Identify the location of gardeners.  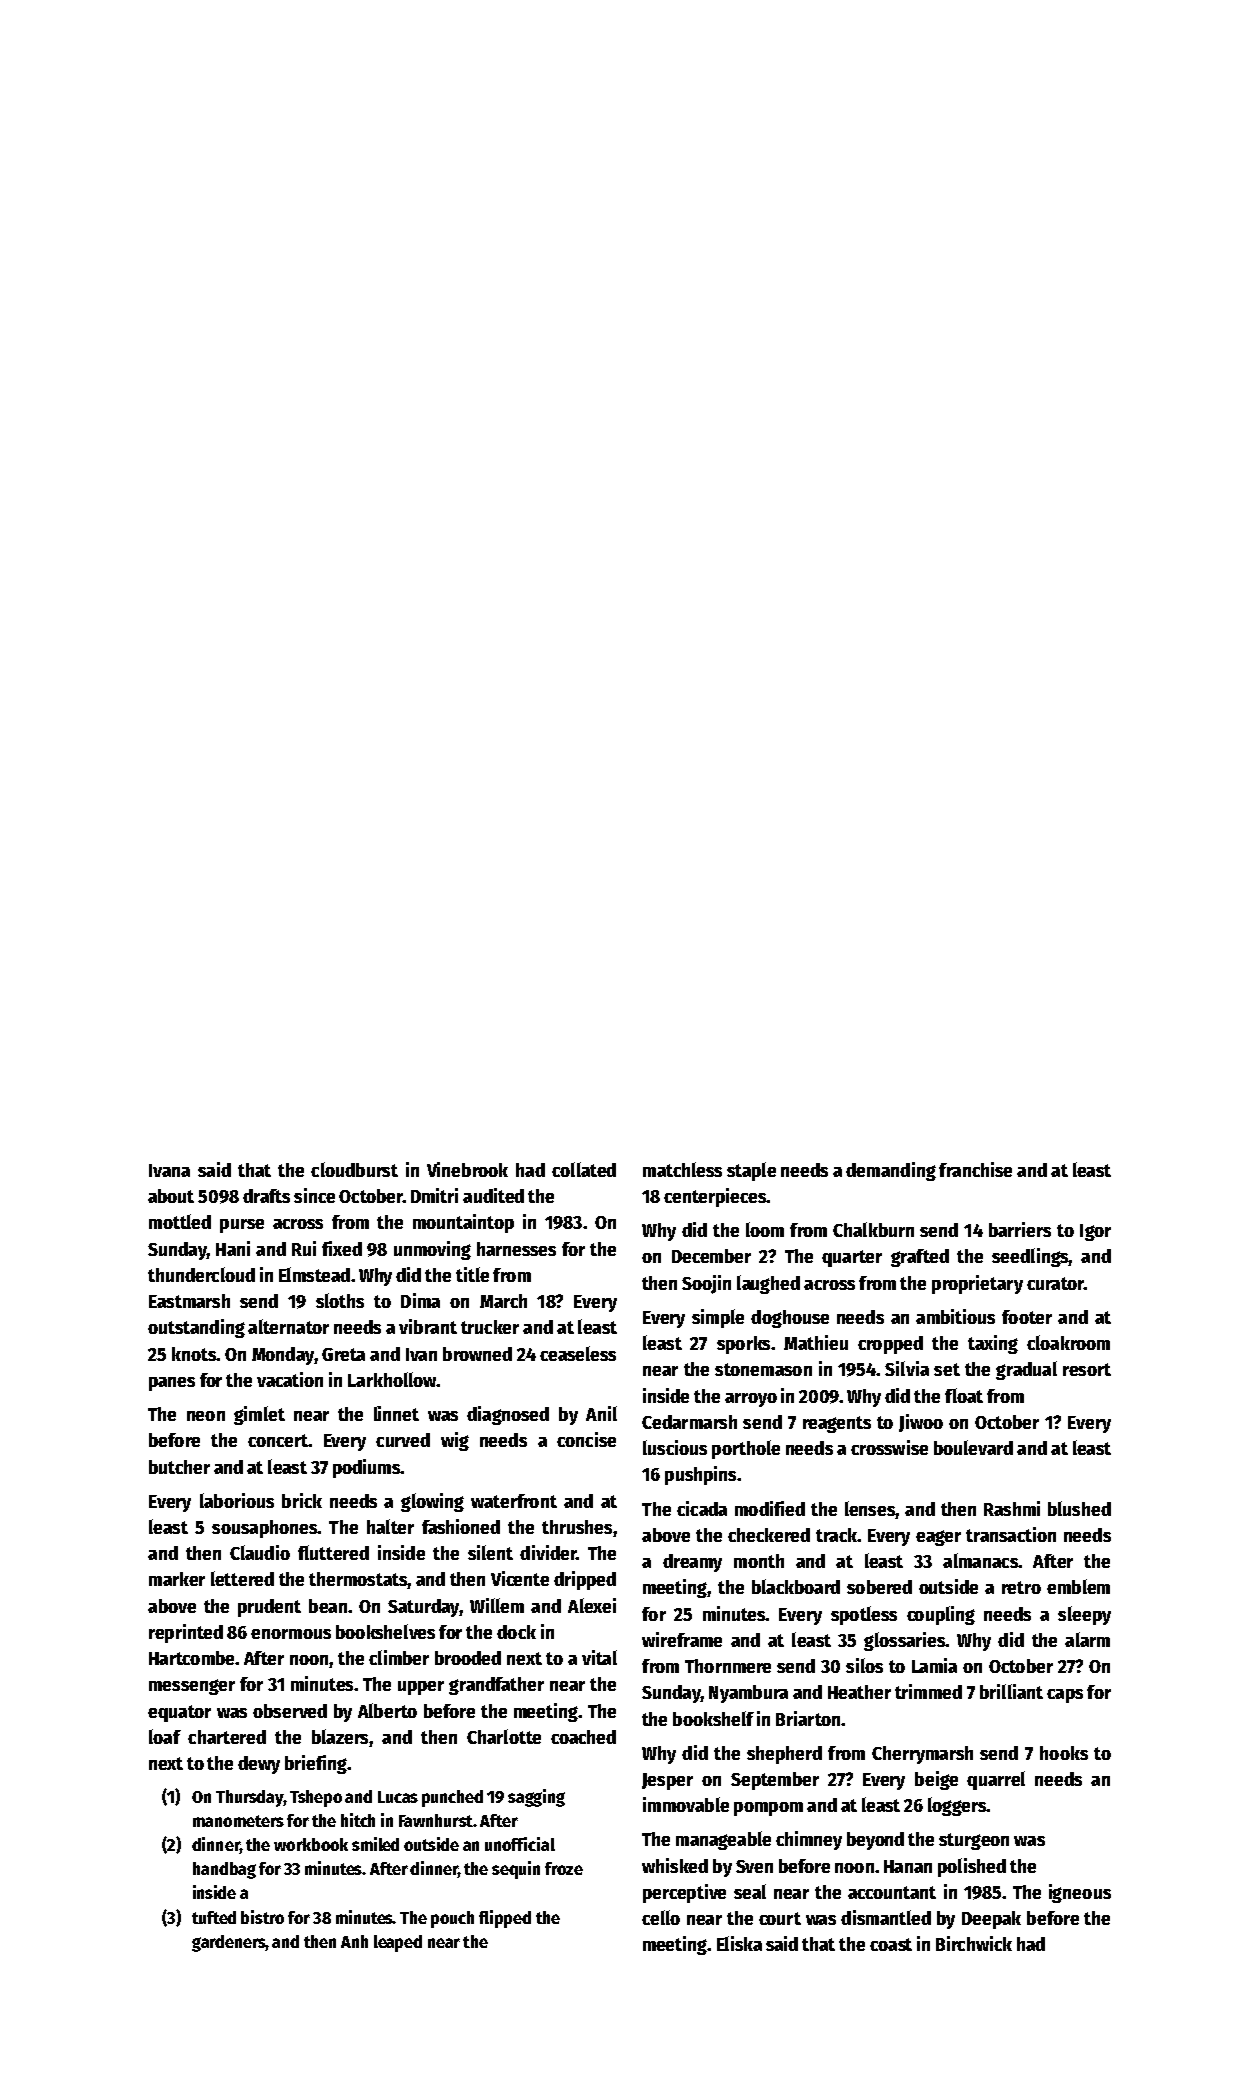
(229, 1943).
